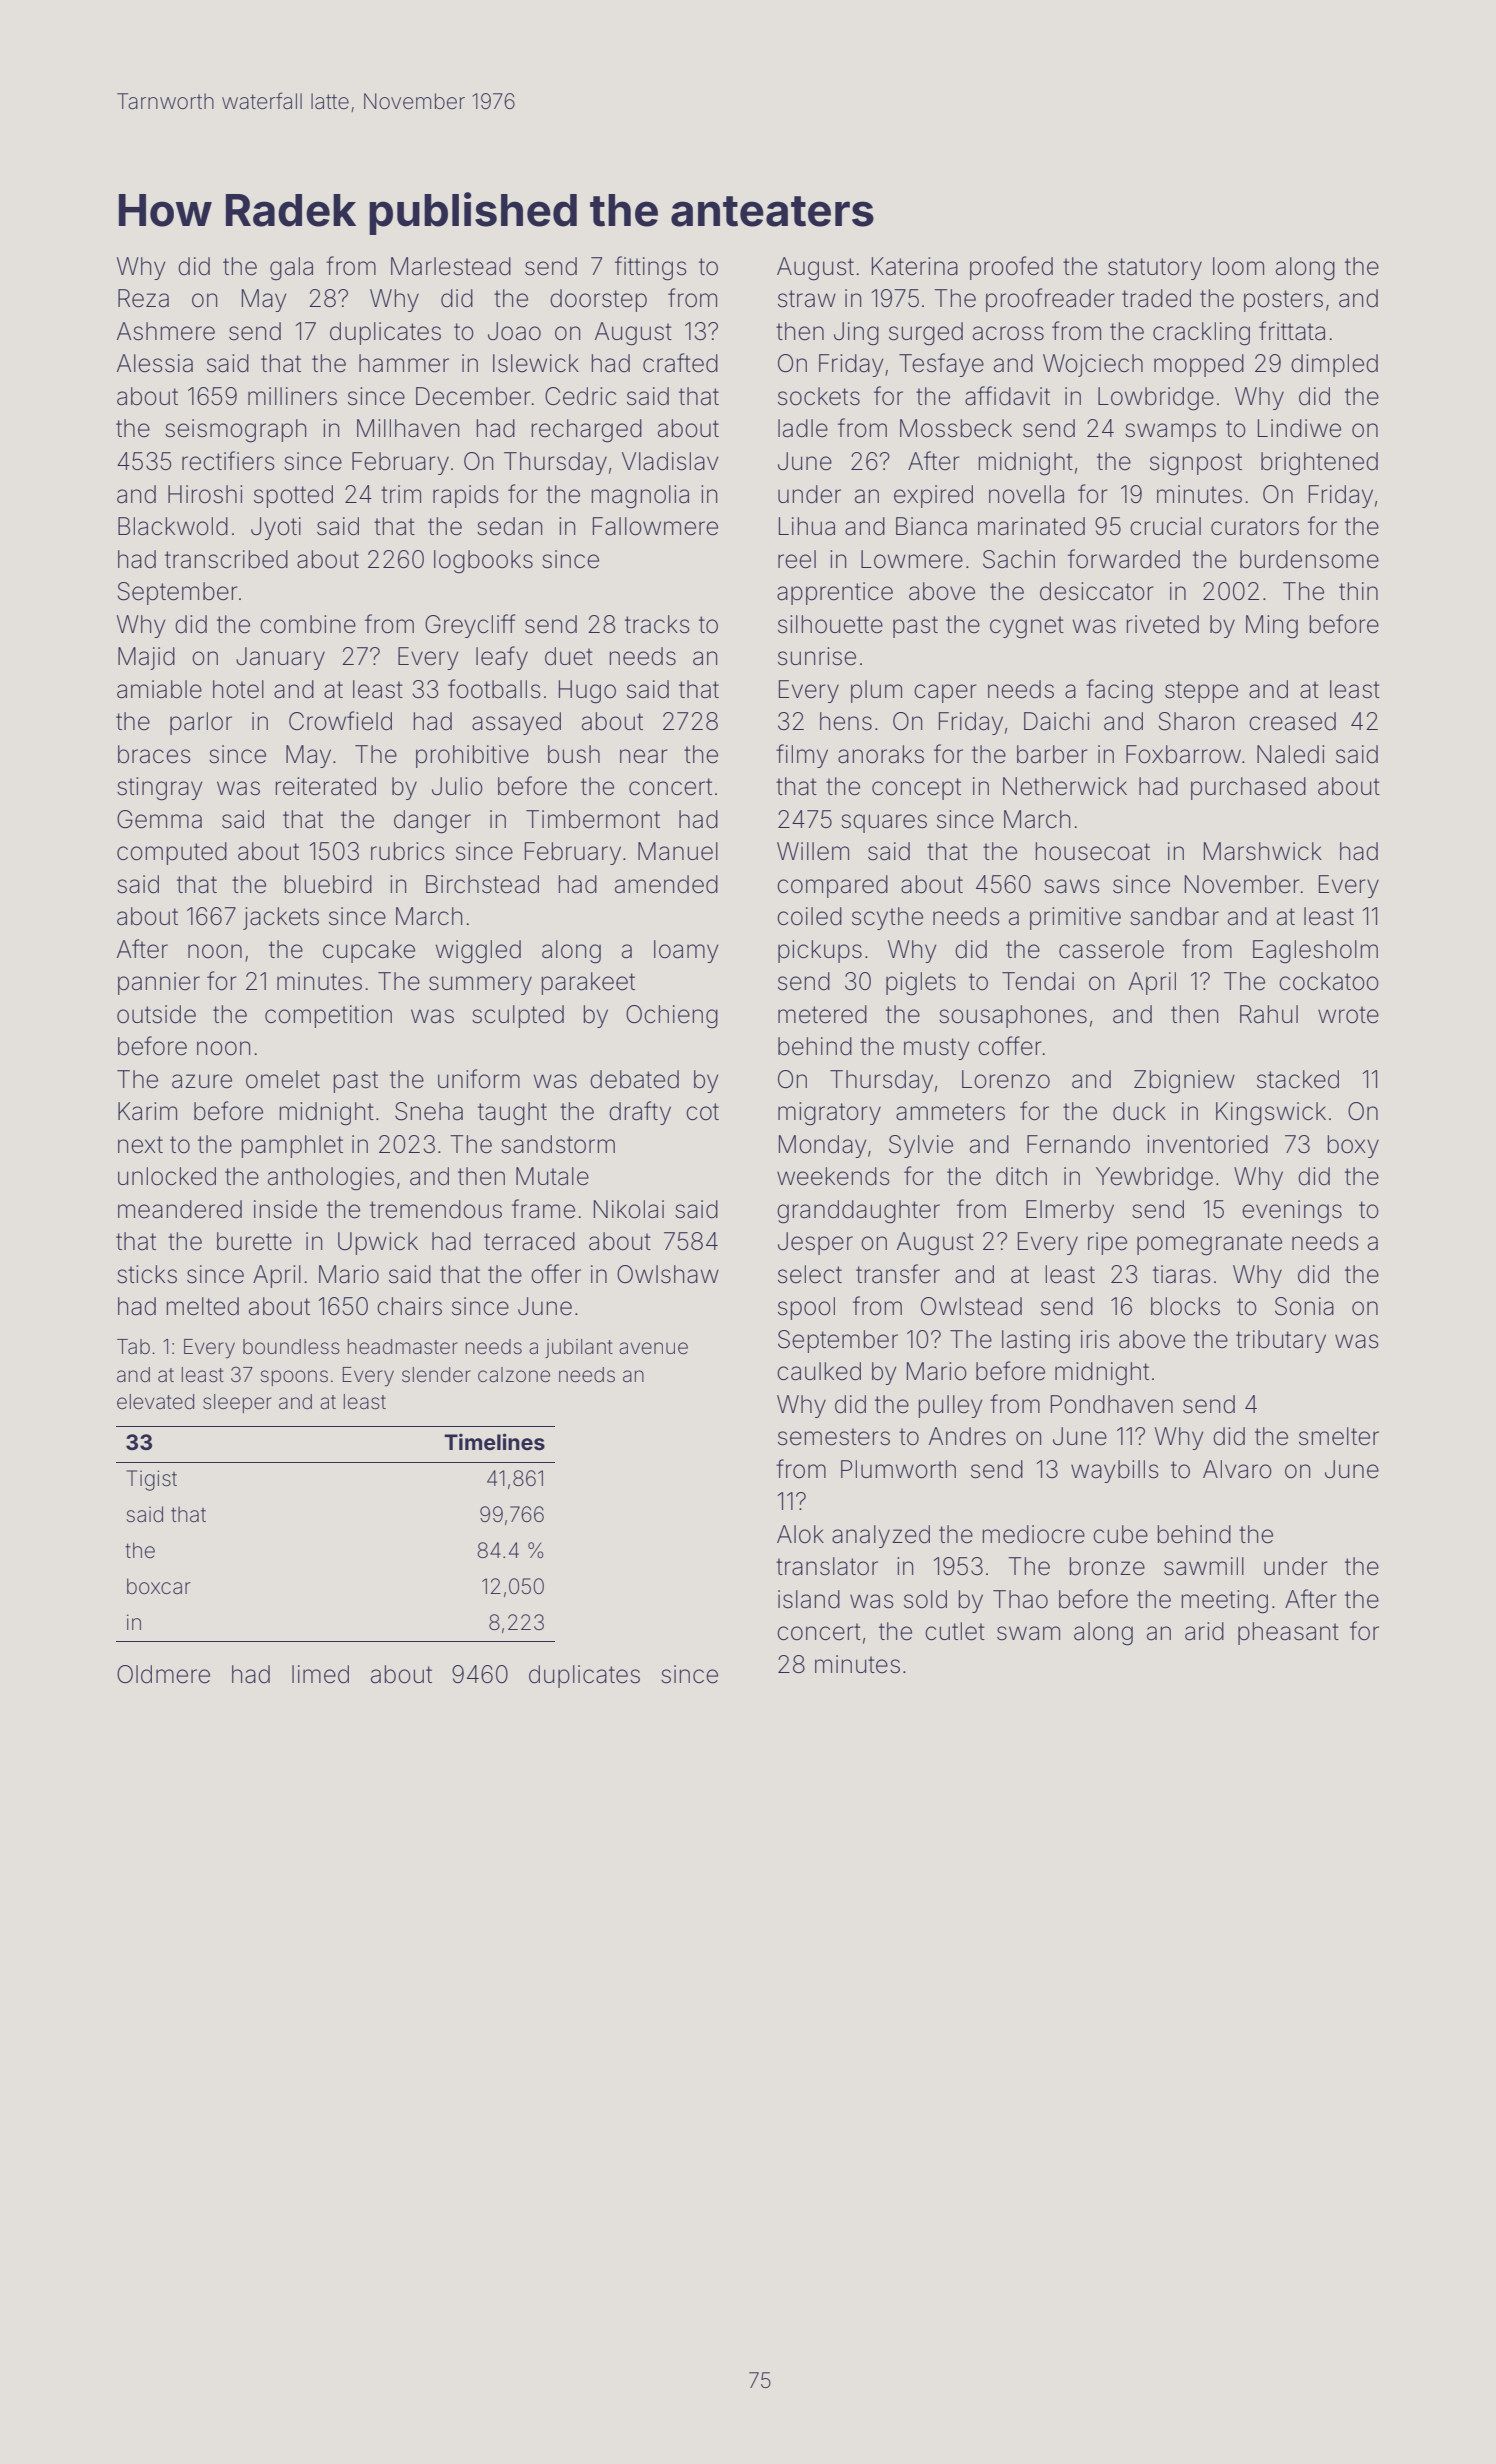  I want to click on Nikolai, so click(629, 1209).
